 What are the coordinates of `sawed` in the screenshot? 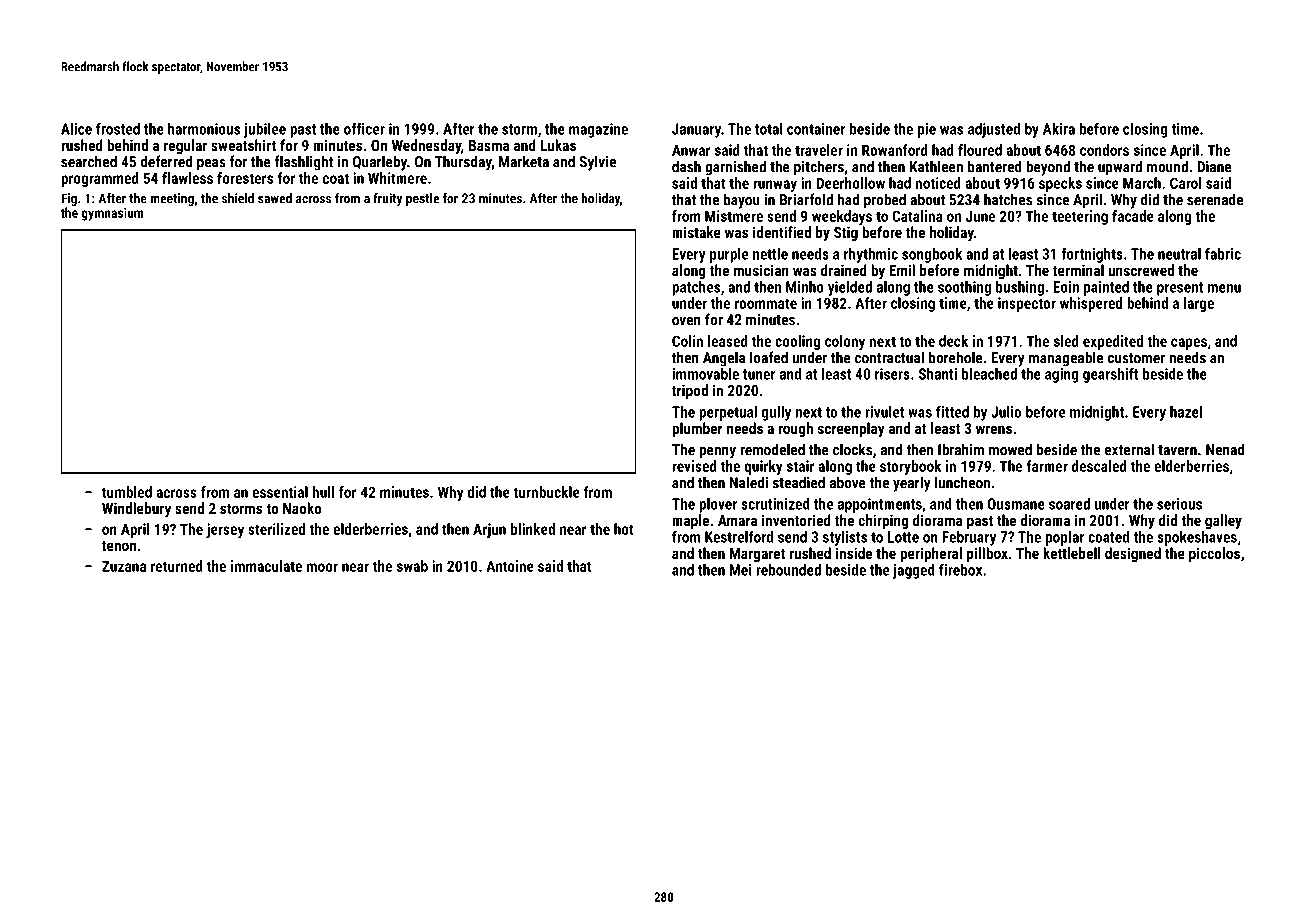 It's located at (275, 198).
